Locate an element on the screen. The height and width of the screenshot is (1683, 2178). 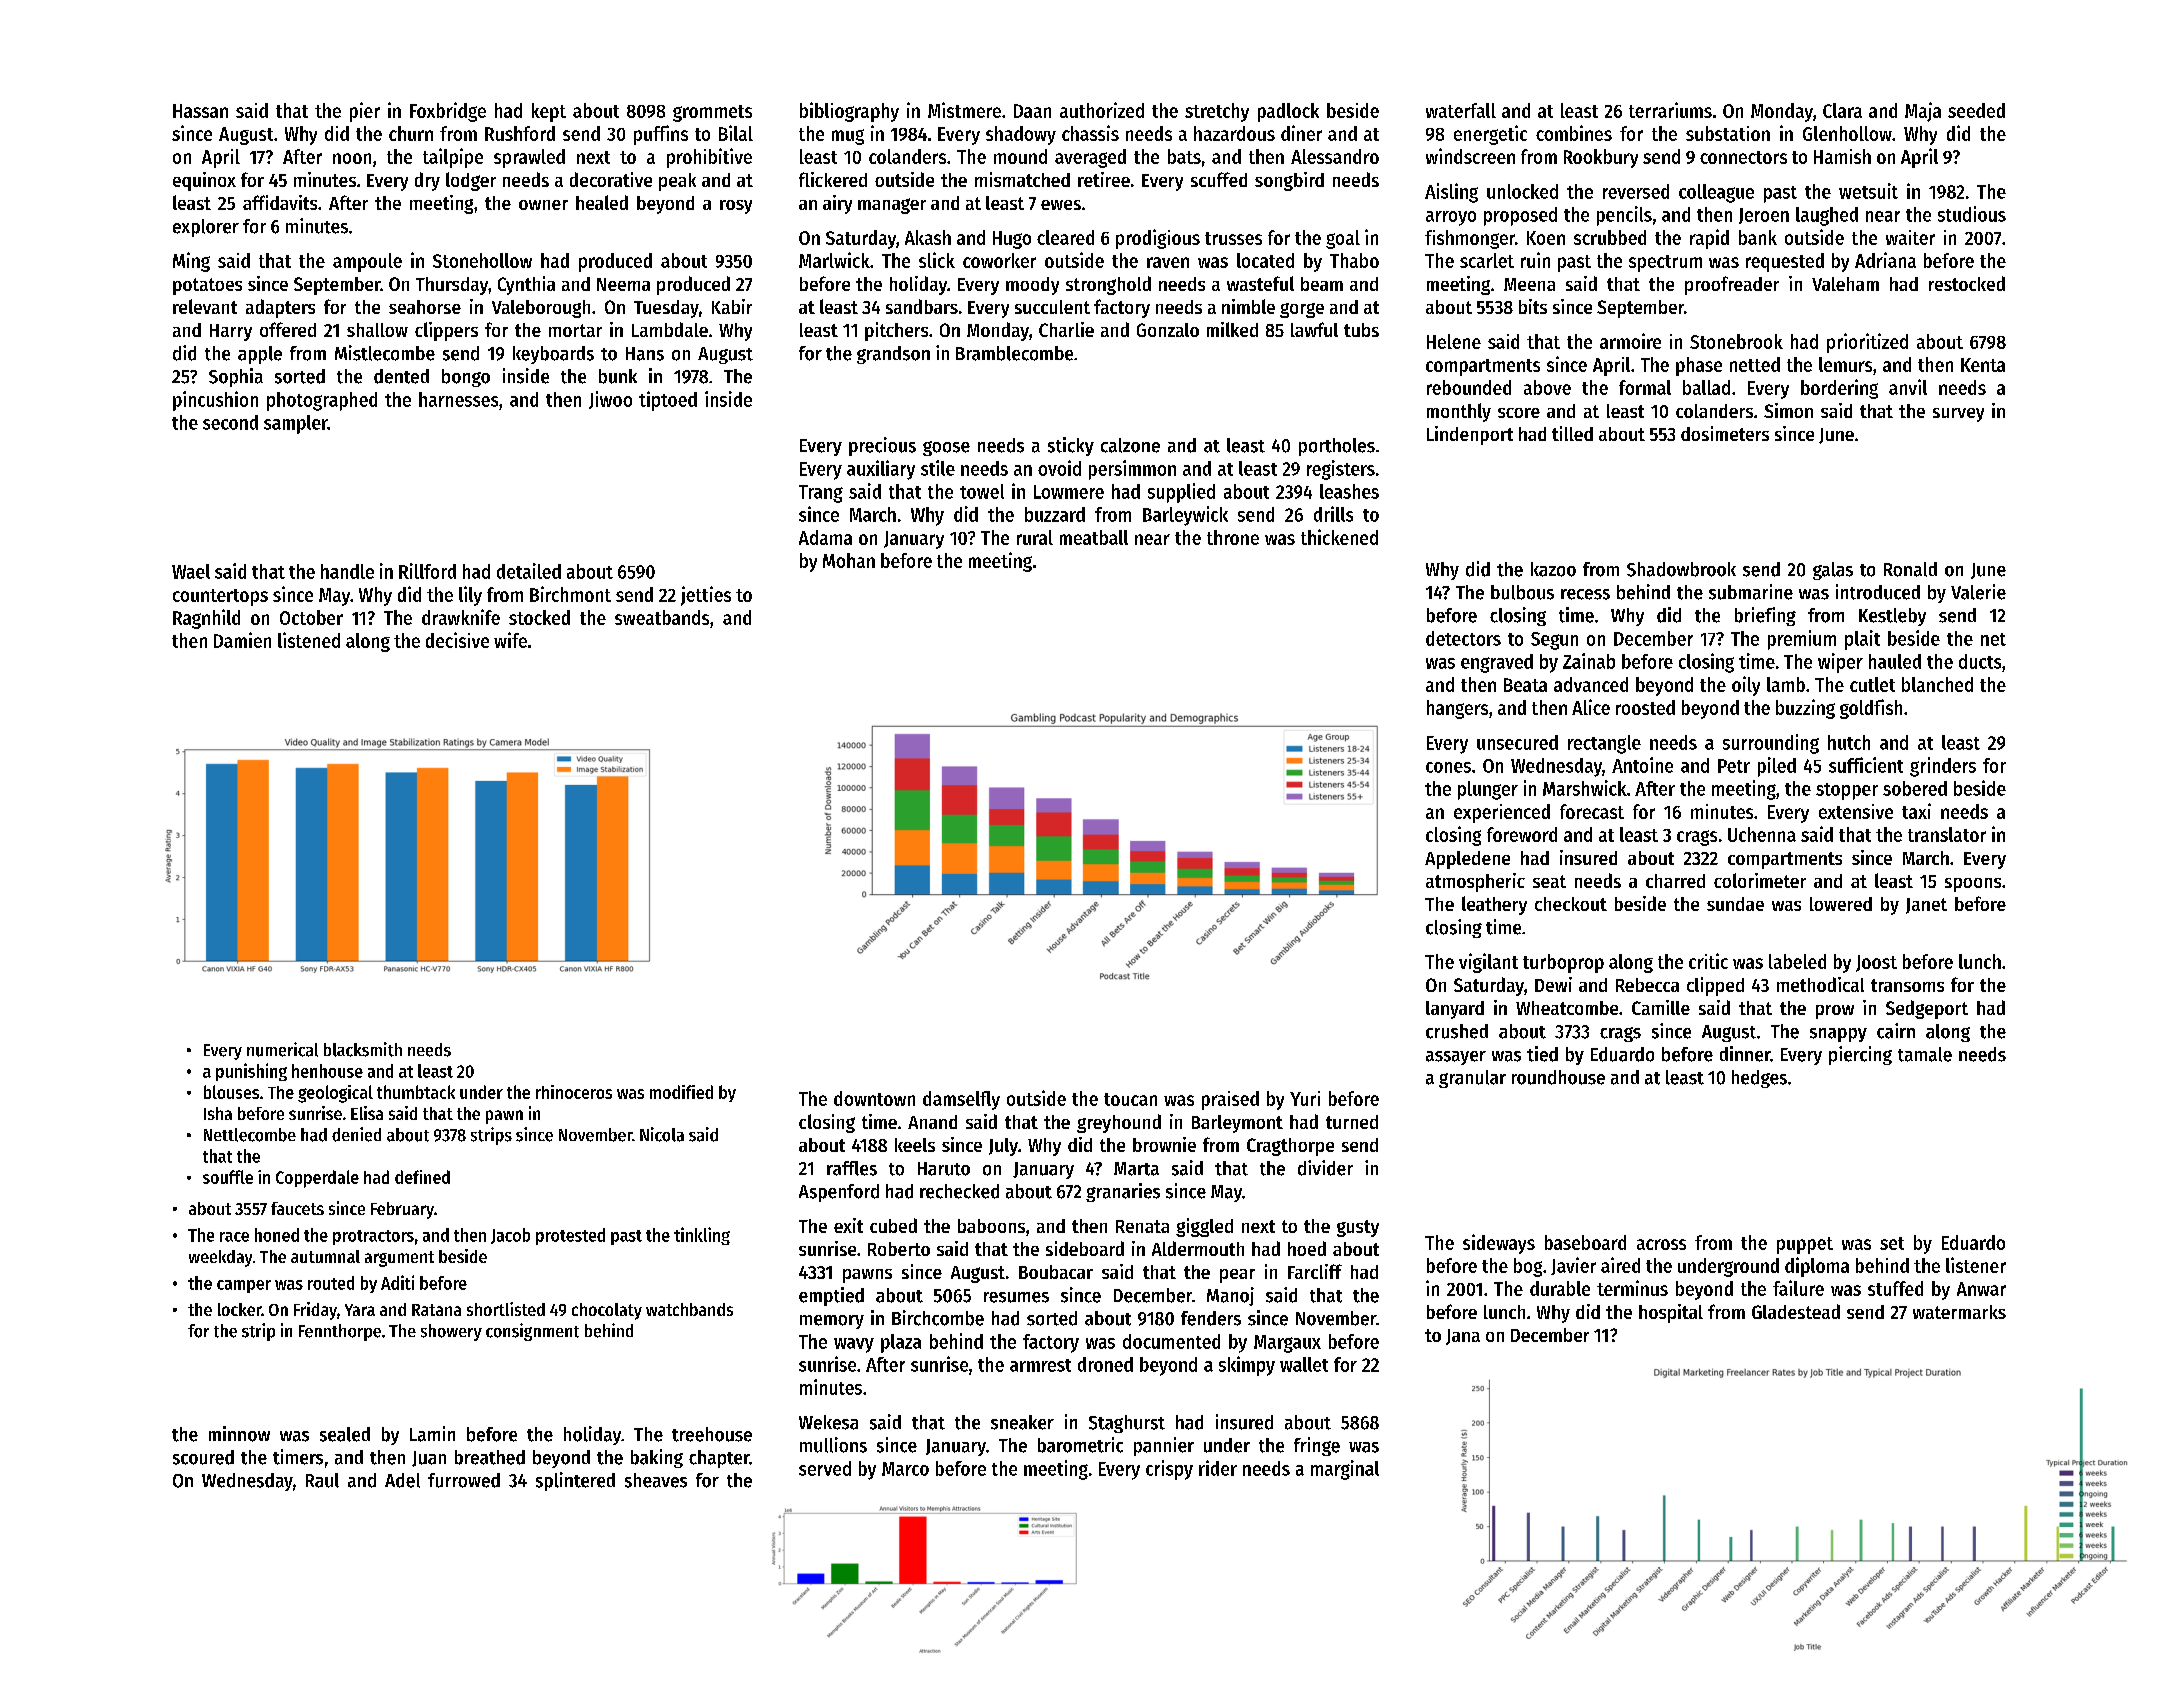
damselfly is located at coordinates (961, 1100).
